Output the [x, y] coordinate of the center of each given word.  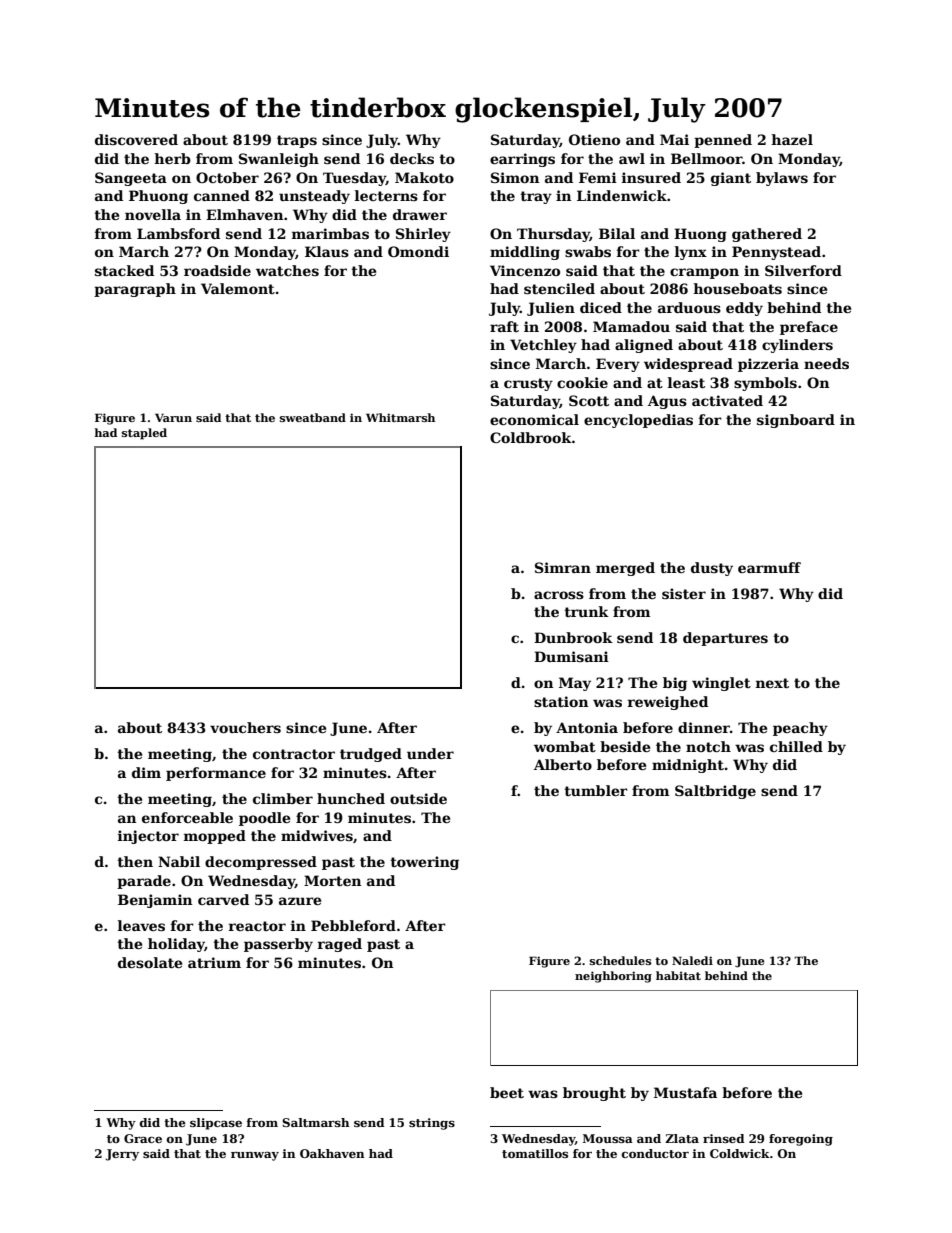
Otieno [594, 139]
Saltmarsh [316, 1122]
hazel [792, 139]
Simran [563, 567]
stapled [144, 434]
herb [173, 158]
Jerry [122, 1155]
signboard [796, 421]
